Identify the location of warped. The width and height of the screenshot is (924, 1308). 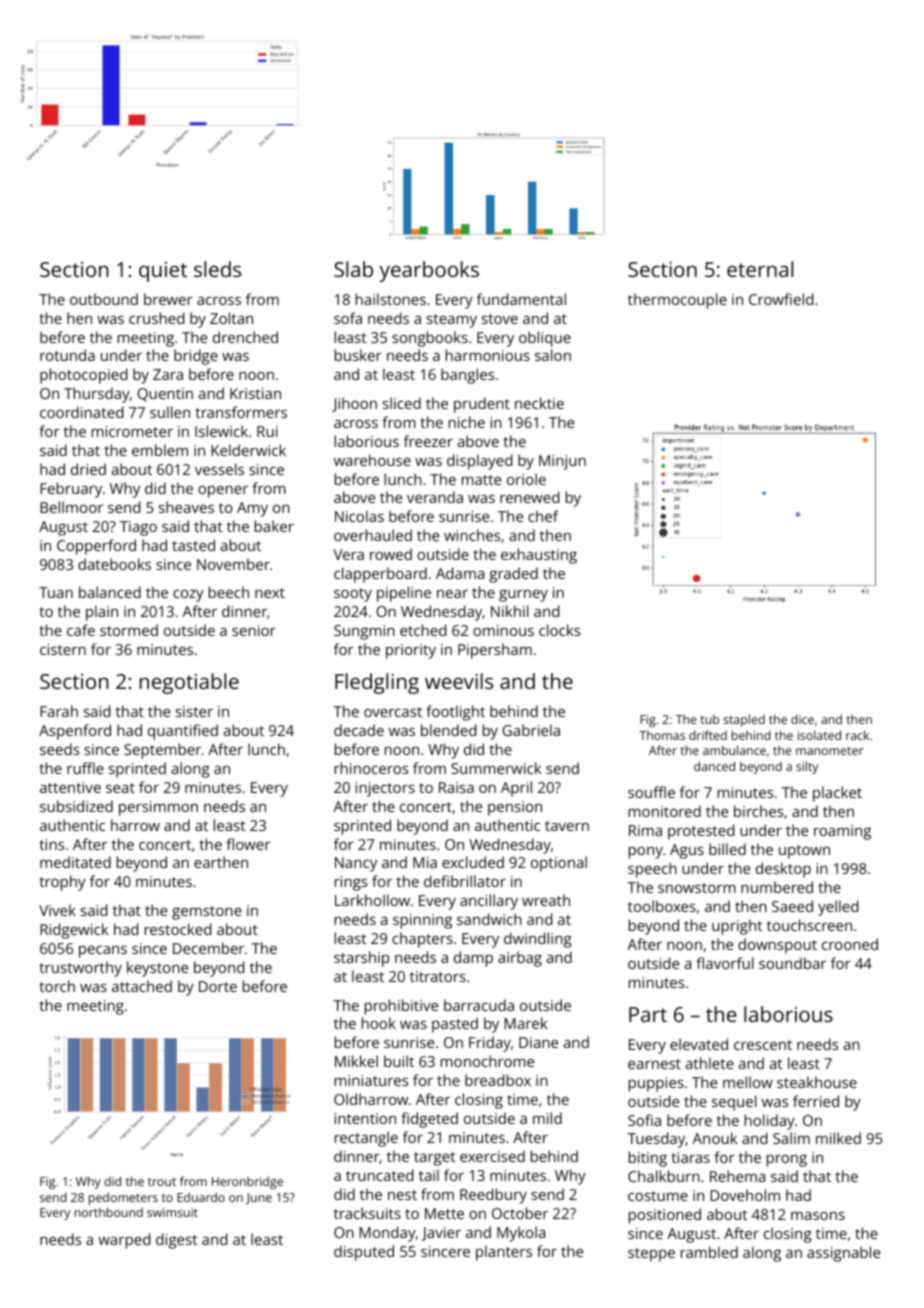
(124, 1241).
